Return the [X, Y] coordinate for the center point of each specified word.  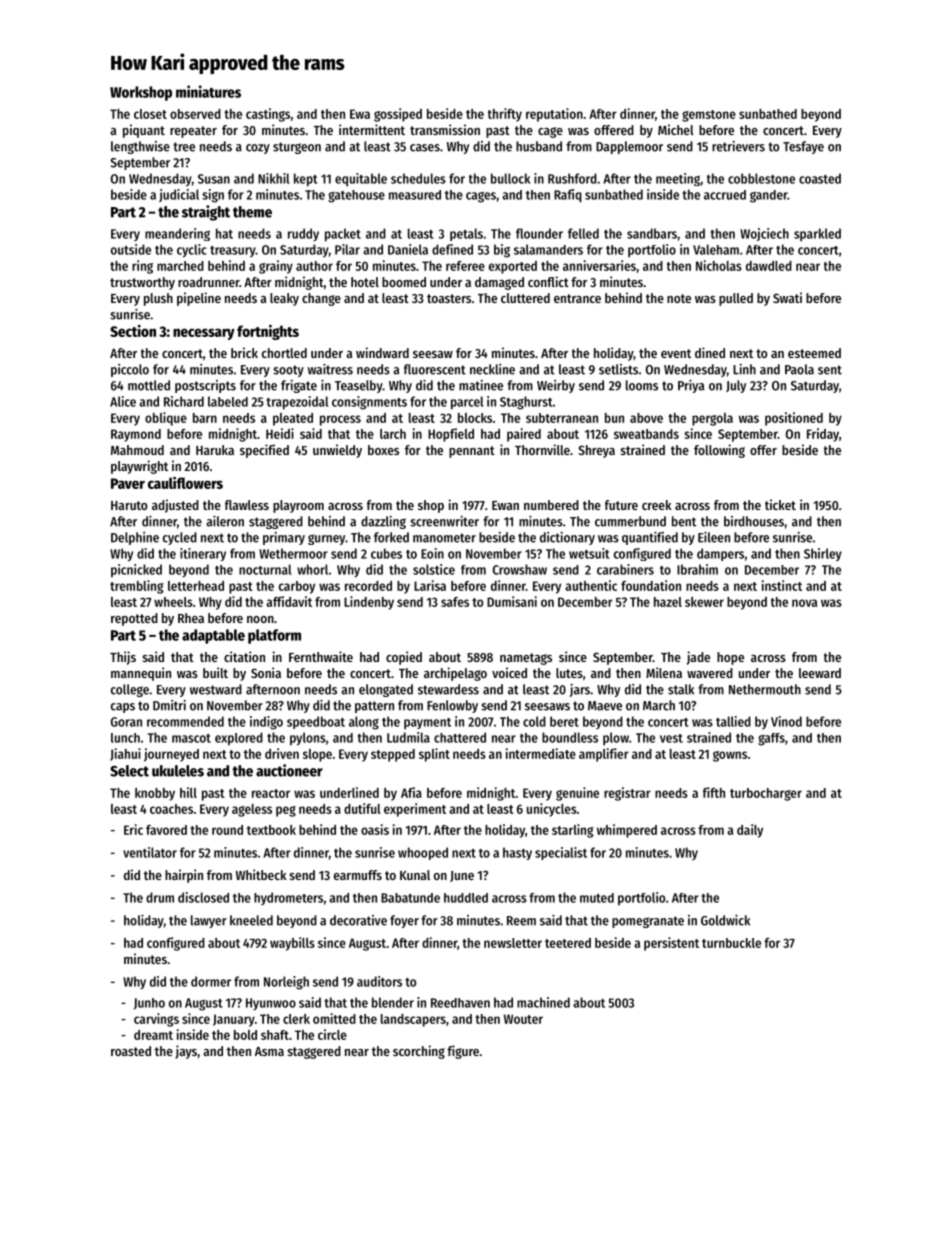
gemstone [709, 116]
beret [564, 721]
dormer [211, 981]
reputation [554, 115]
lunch [125, 738]
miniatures [208, 91]
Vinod [786, 721]
